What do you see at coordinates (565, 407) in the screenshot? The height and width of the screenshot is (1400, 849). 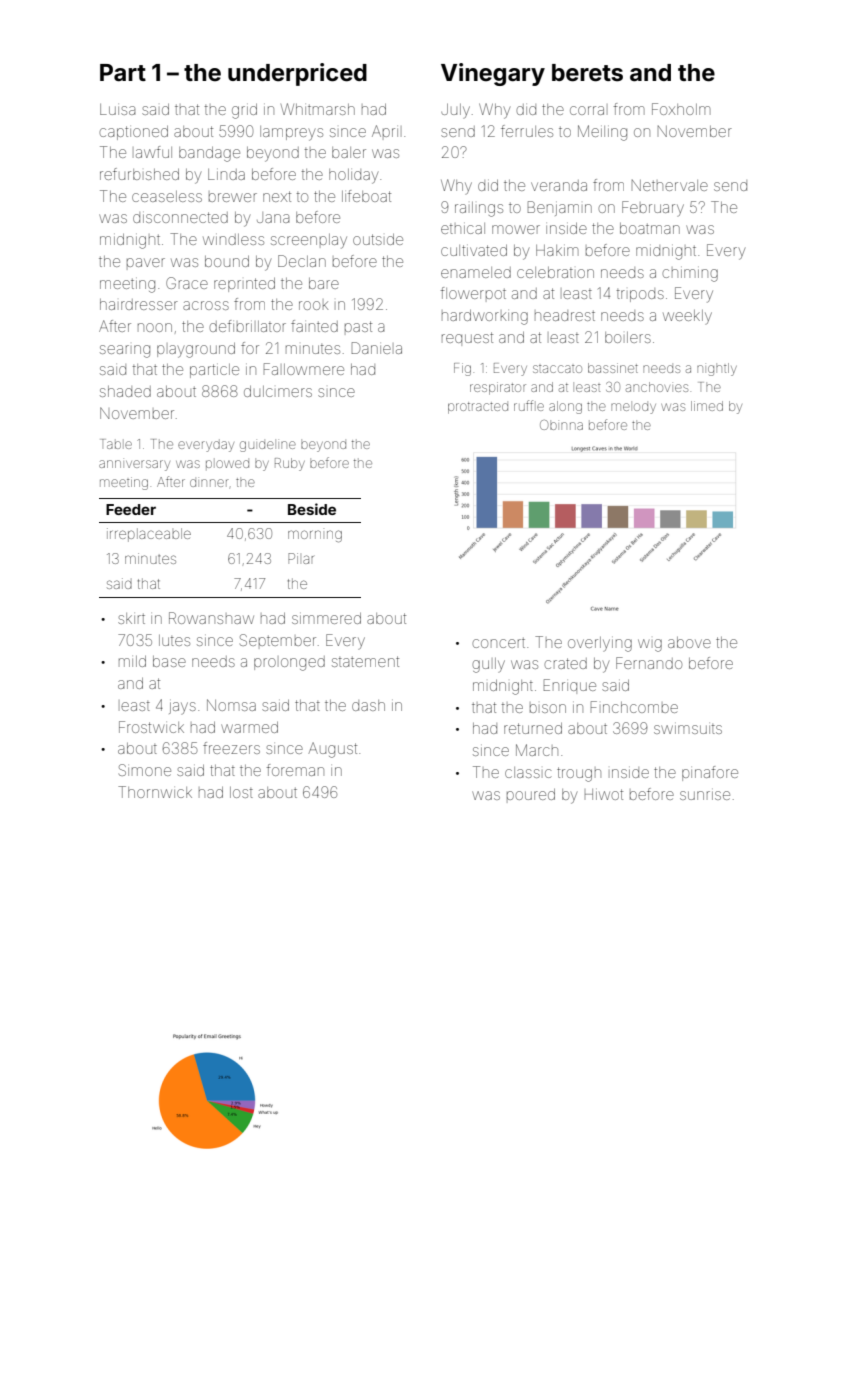 I see `along` at bounding box center [565, 407].
